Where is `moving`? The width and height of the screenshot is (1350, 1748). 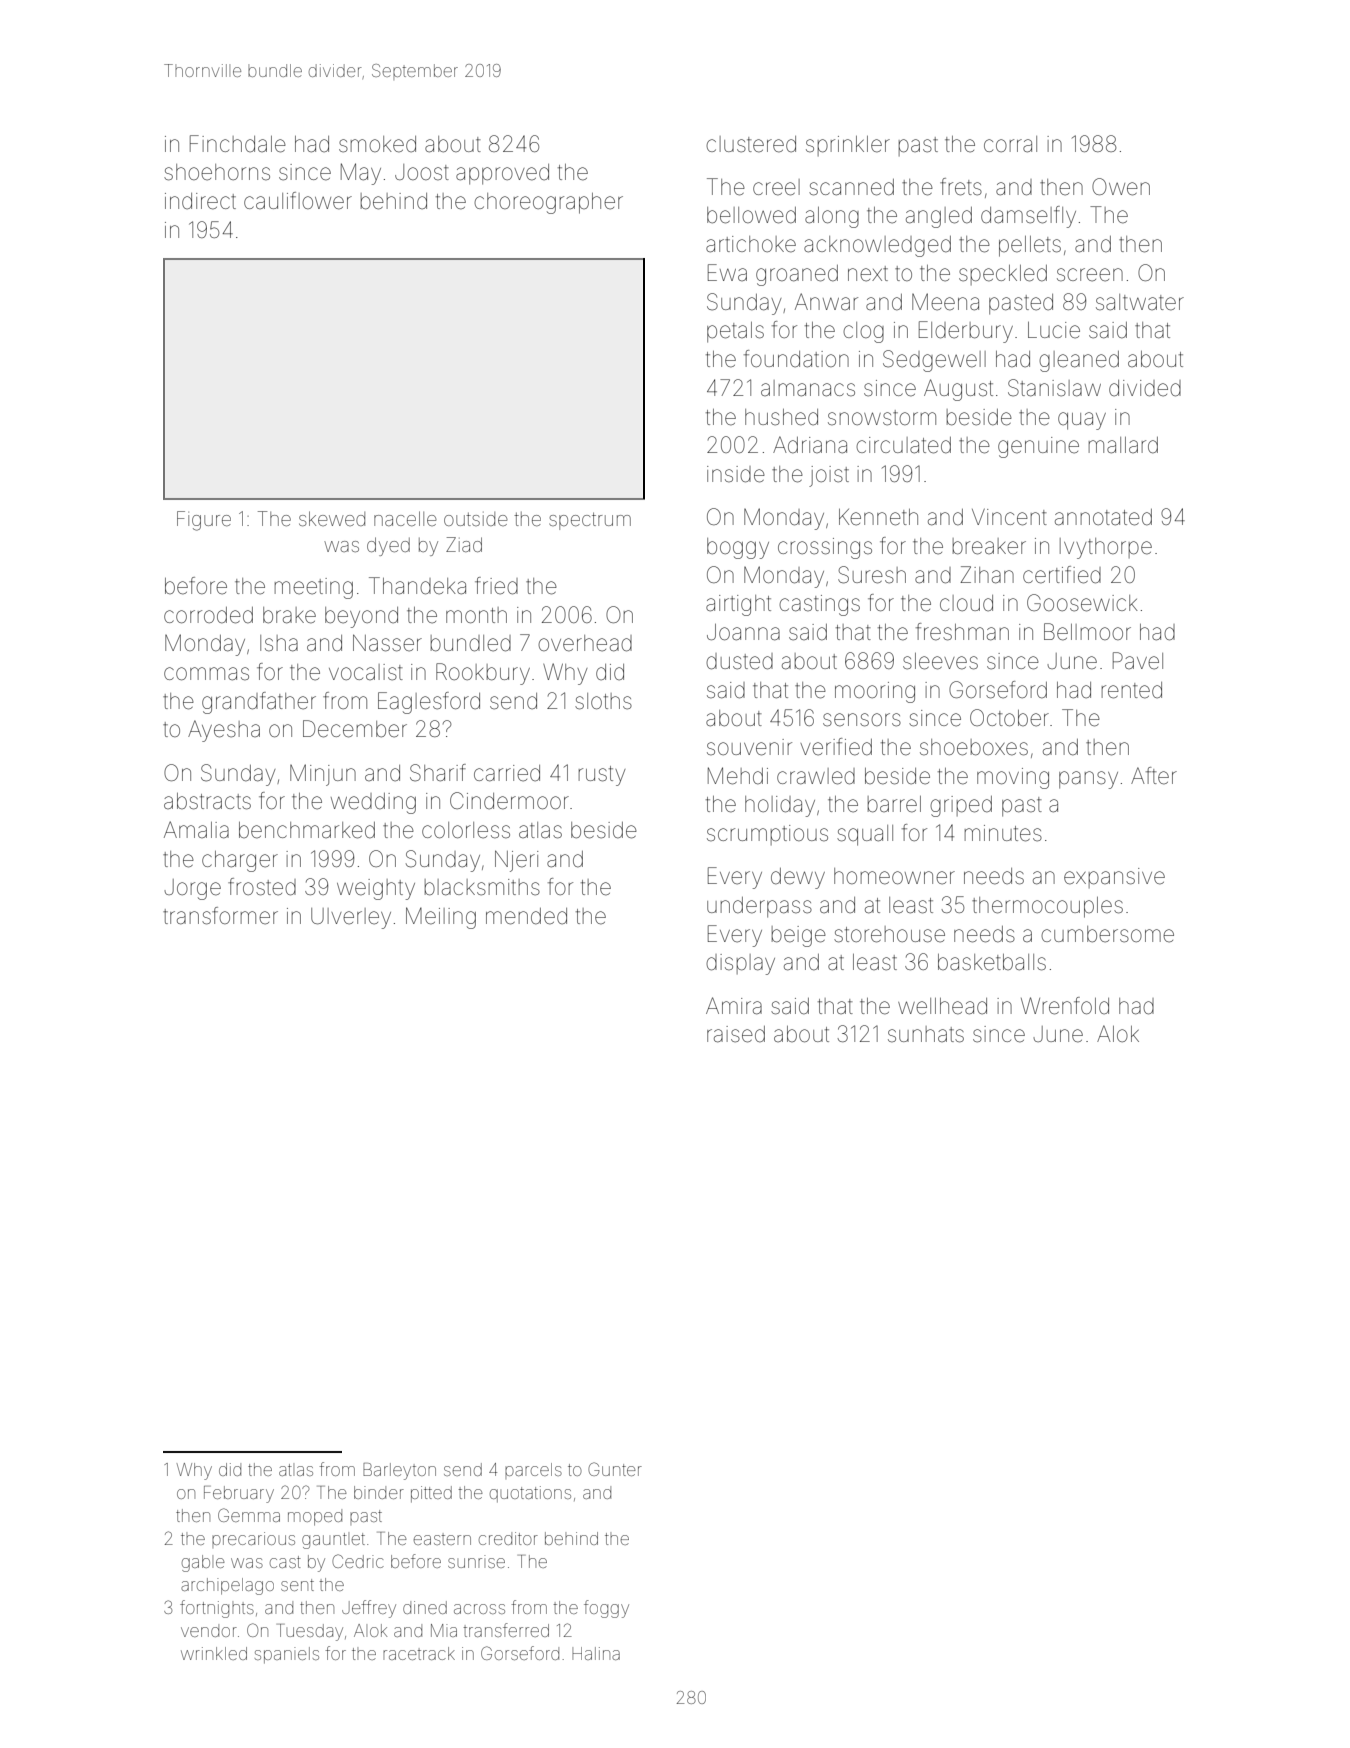 moving is located at coordinates (1013, 778).
